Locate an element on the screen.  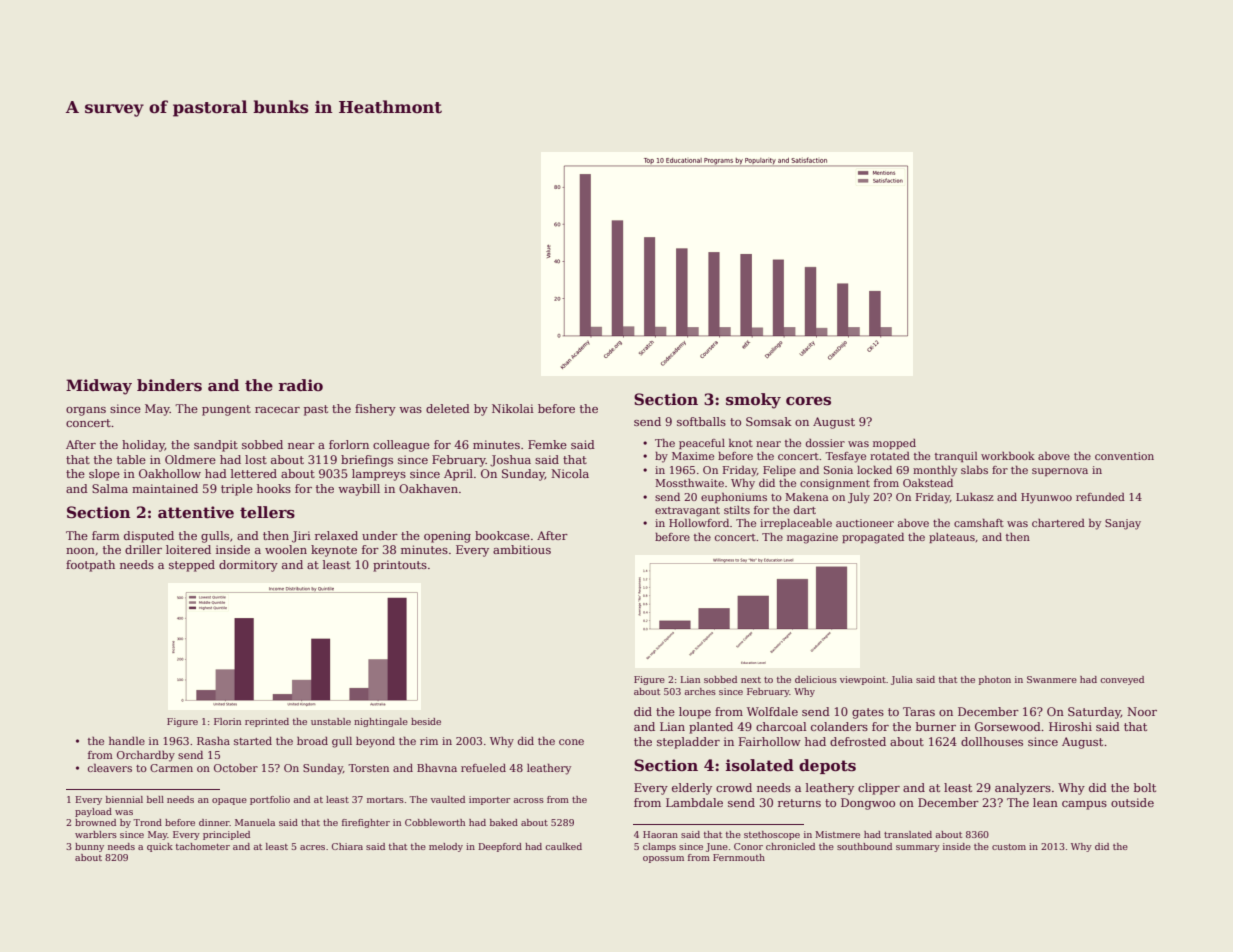
translated is located at coordinates (908, 834).
